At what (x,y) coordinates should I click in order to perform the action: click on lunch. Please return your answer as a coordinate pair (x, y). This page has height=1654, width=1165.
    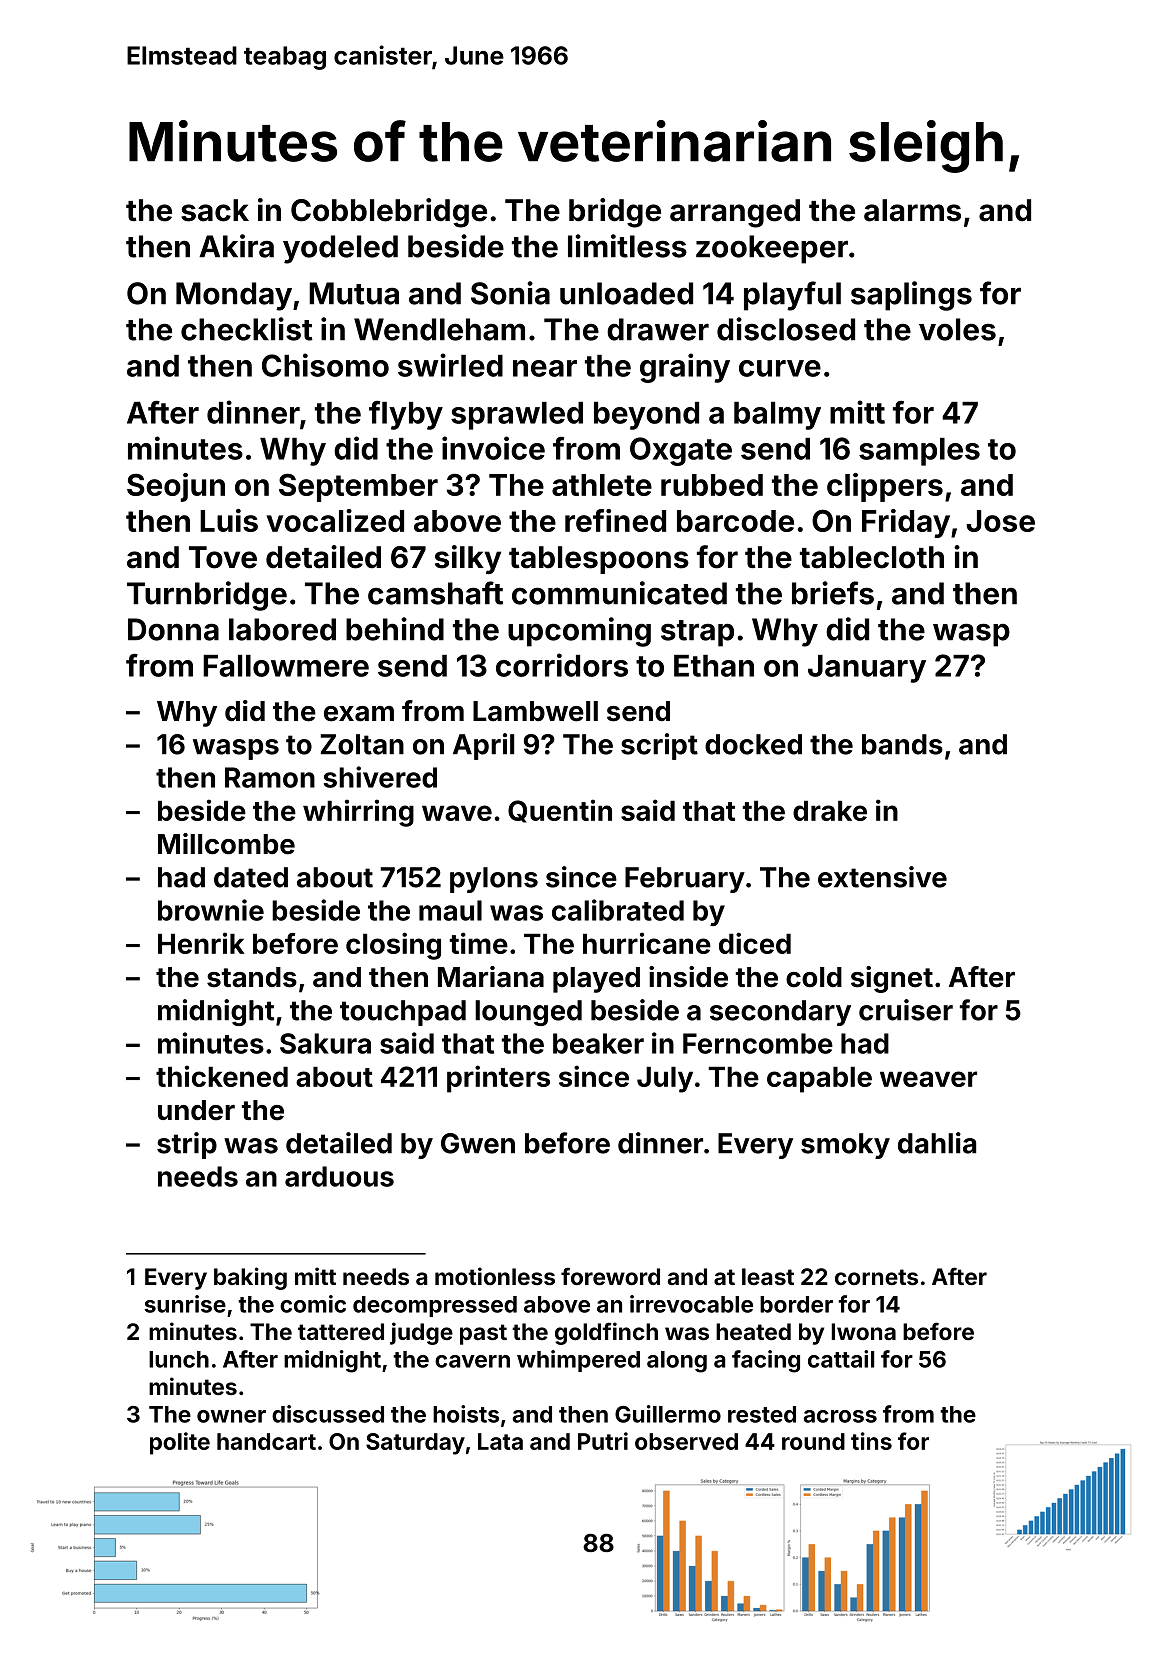
    Looking at the image, I should click on (179, 1359).
